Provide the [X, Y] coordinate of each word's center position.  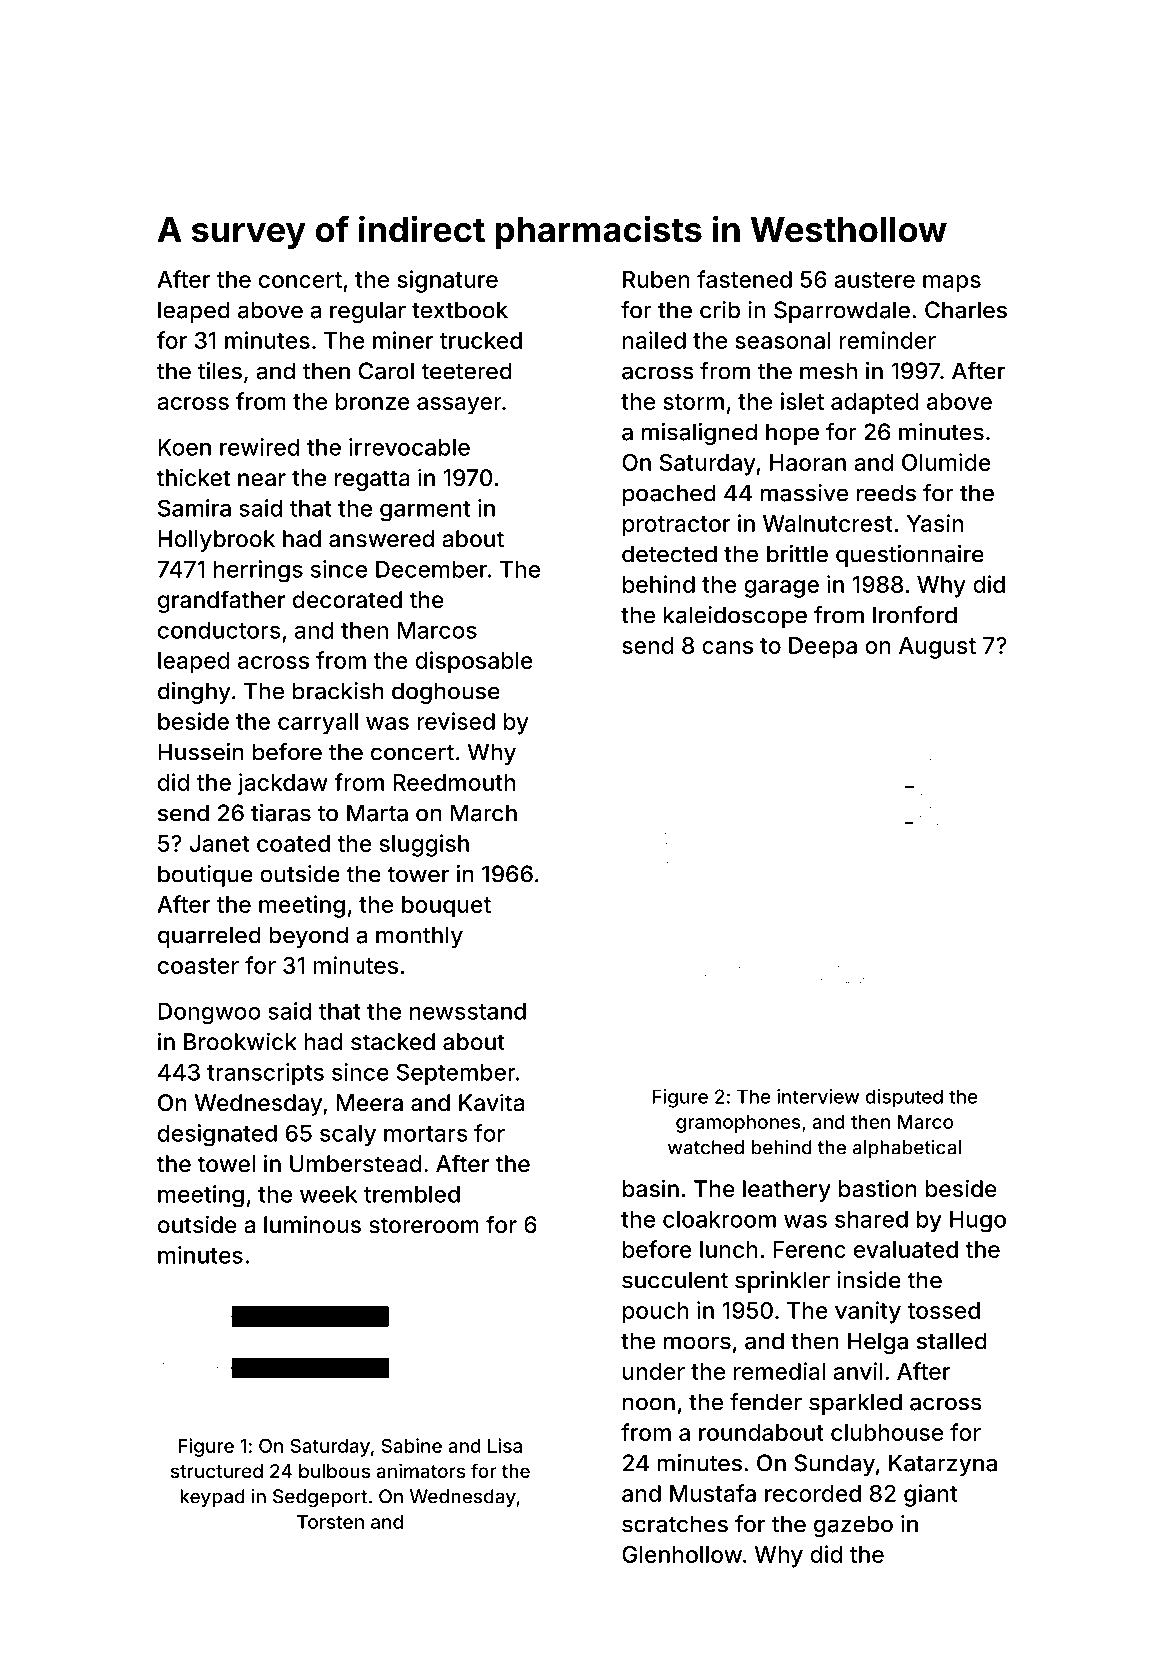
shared [871, 1219]
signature [447, 281]
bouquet [446, 907]
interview [818, 1096]
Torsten [330, 1522]
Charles [966, 310]
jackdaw [282, 784]
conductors [219, 630]
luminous [312, 1224]
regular [368, 312]
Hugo [978, 1222]
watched [706, 1147]
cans [727, 647]
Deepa [823, 648]
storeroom [424, 1225]
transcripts [265, 1074]
